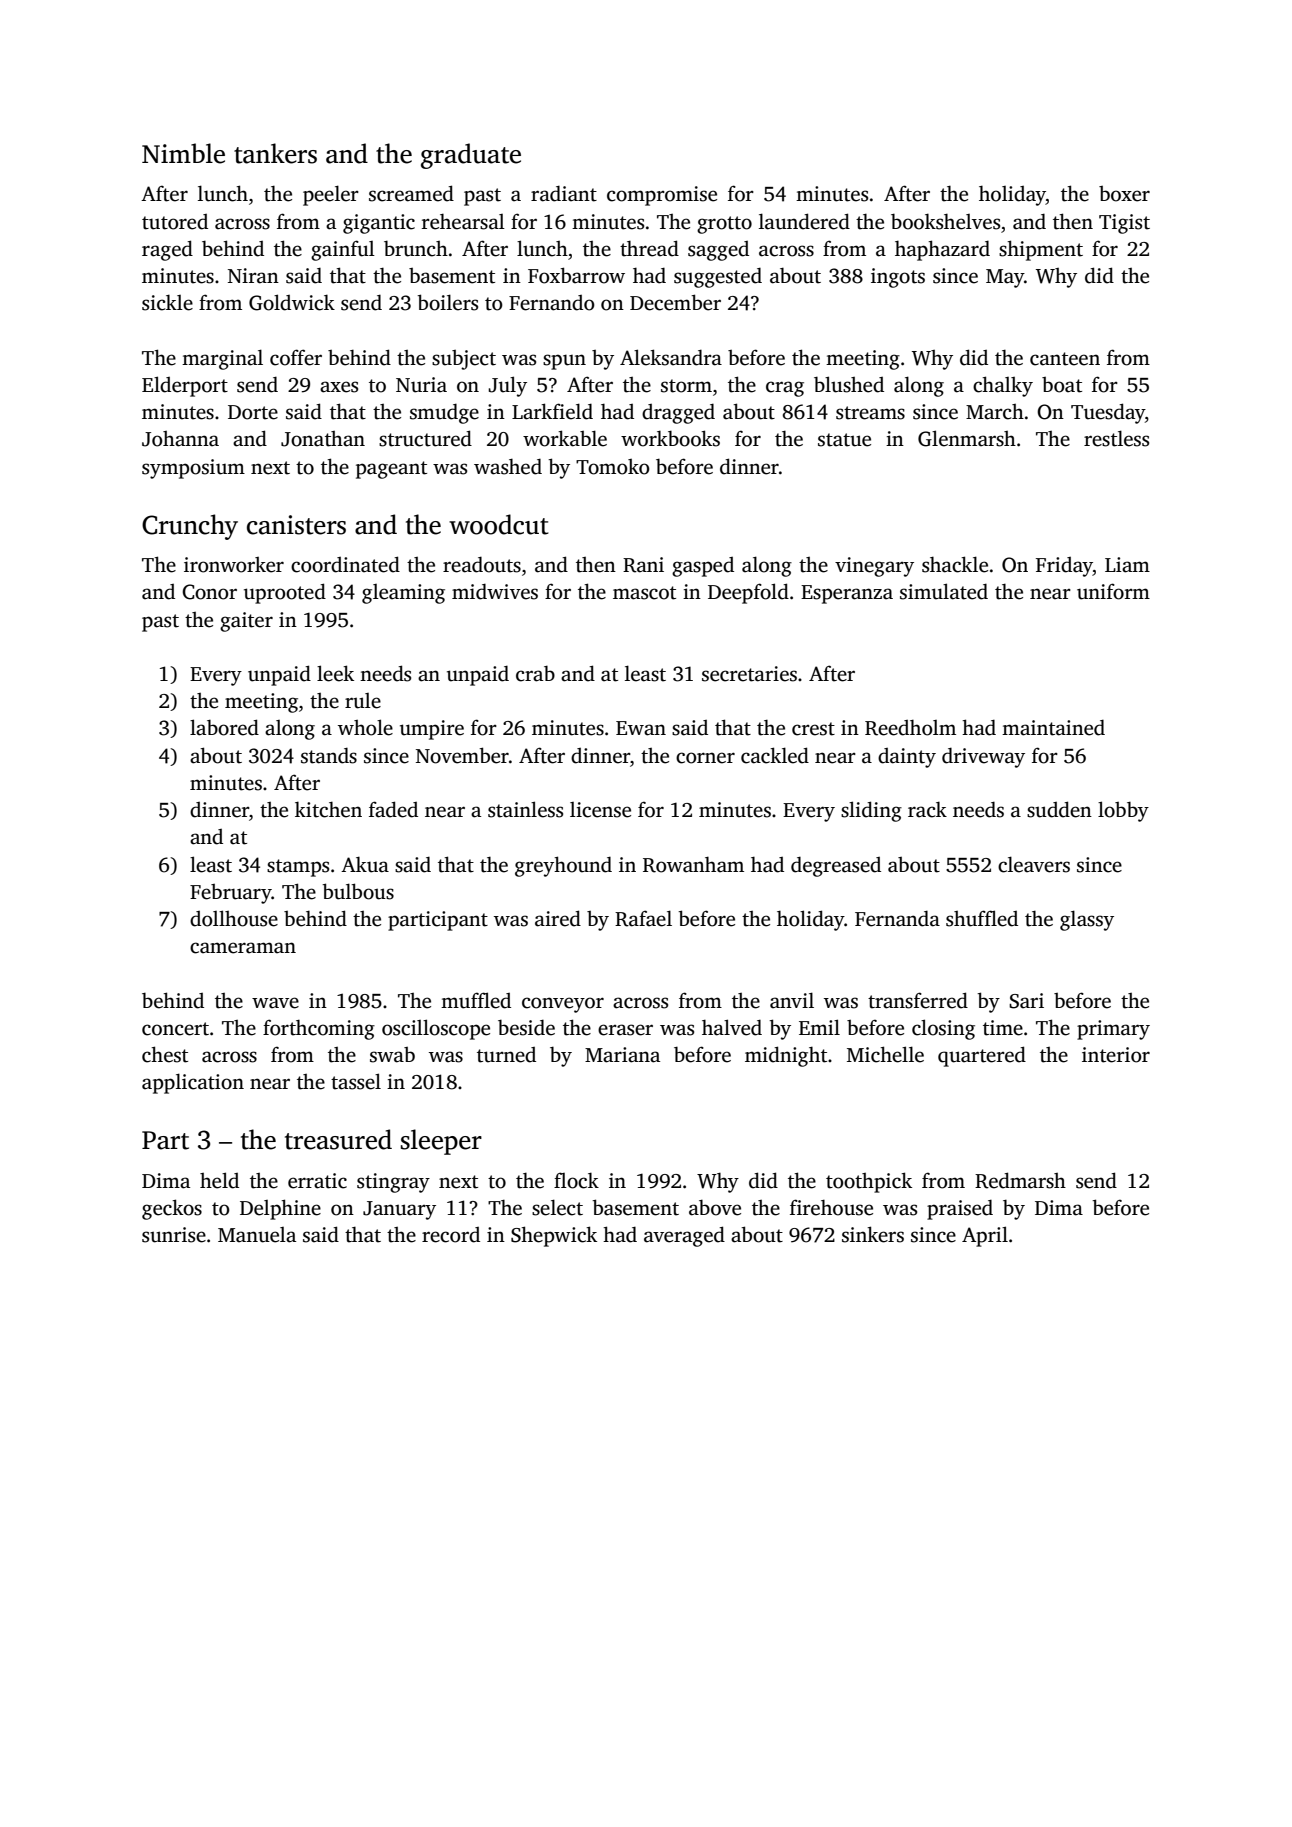  I want to click on sinkers, so click(873, 1234).
